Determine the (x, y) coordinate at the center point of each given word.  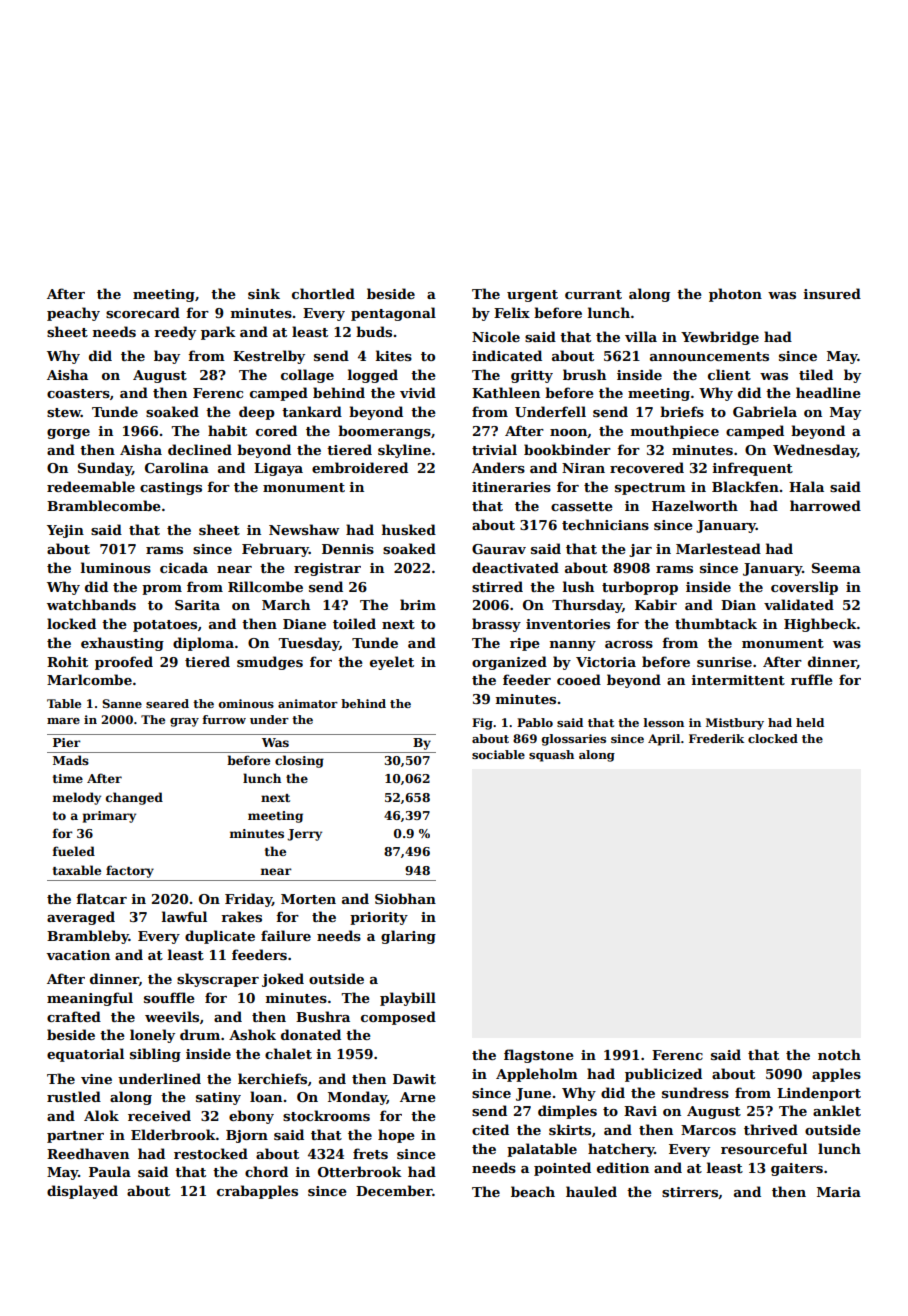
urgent (532, 296)
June (533, 1094)
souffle (169, 997)
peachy (73, 314)
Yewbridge (720, 338)
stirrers (690, 1192)
